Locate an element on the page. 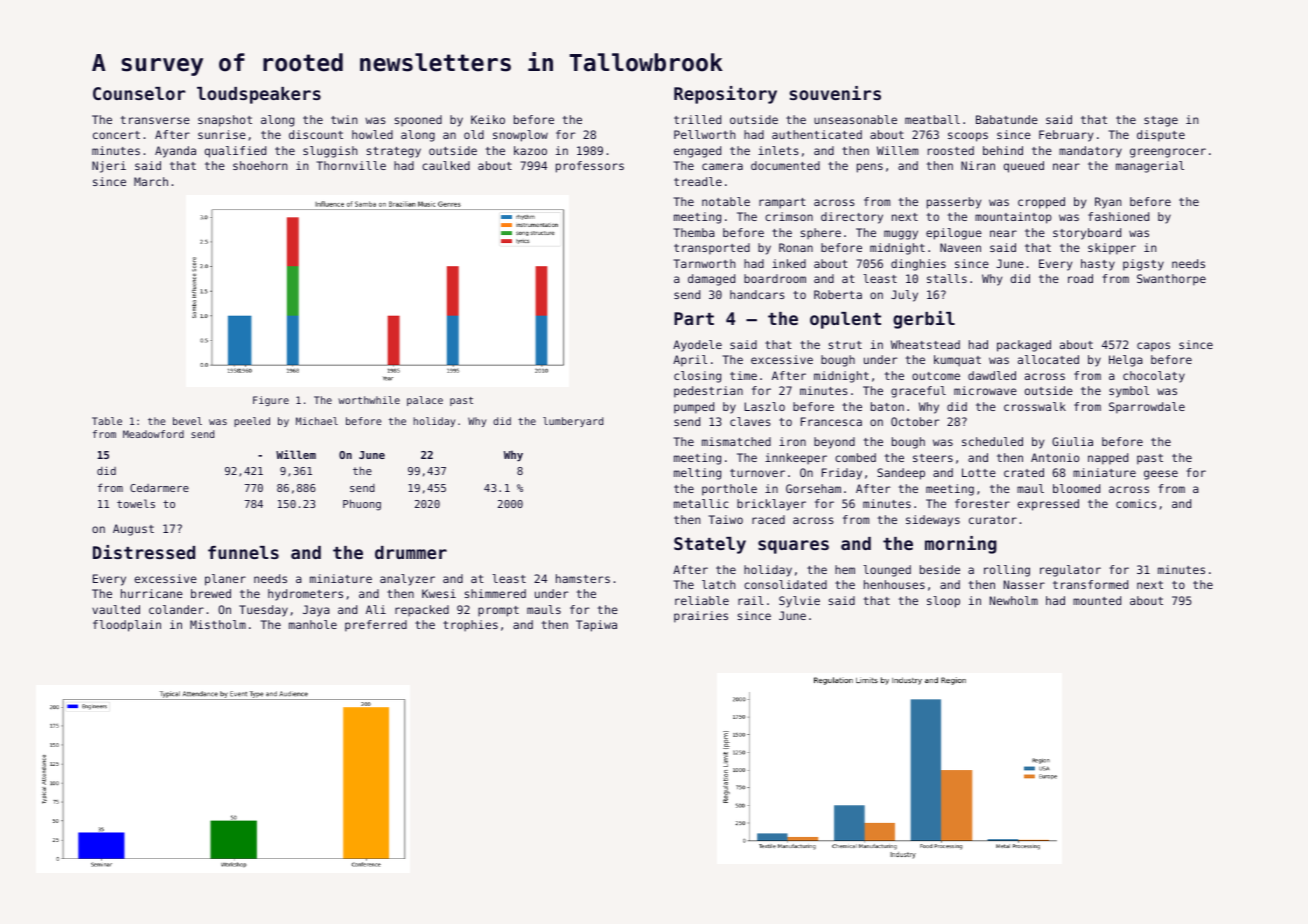 Image resolution: width=1308 pixels, height=924 pixels. Tarnworth is located at coordinates (704, 263).
